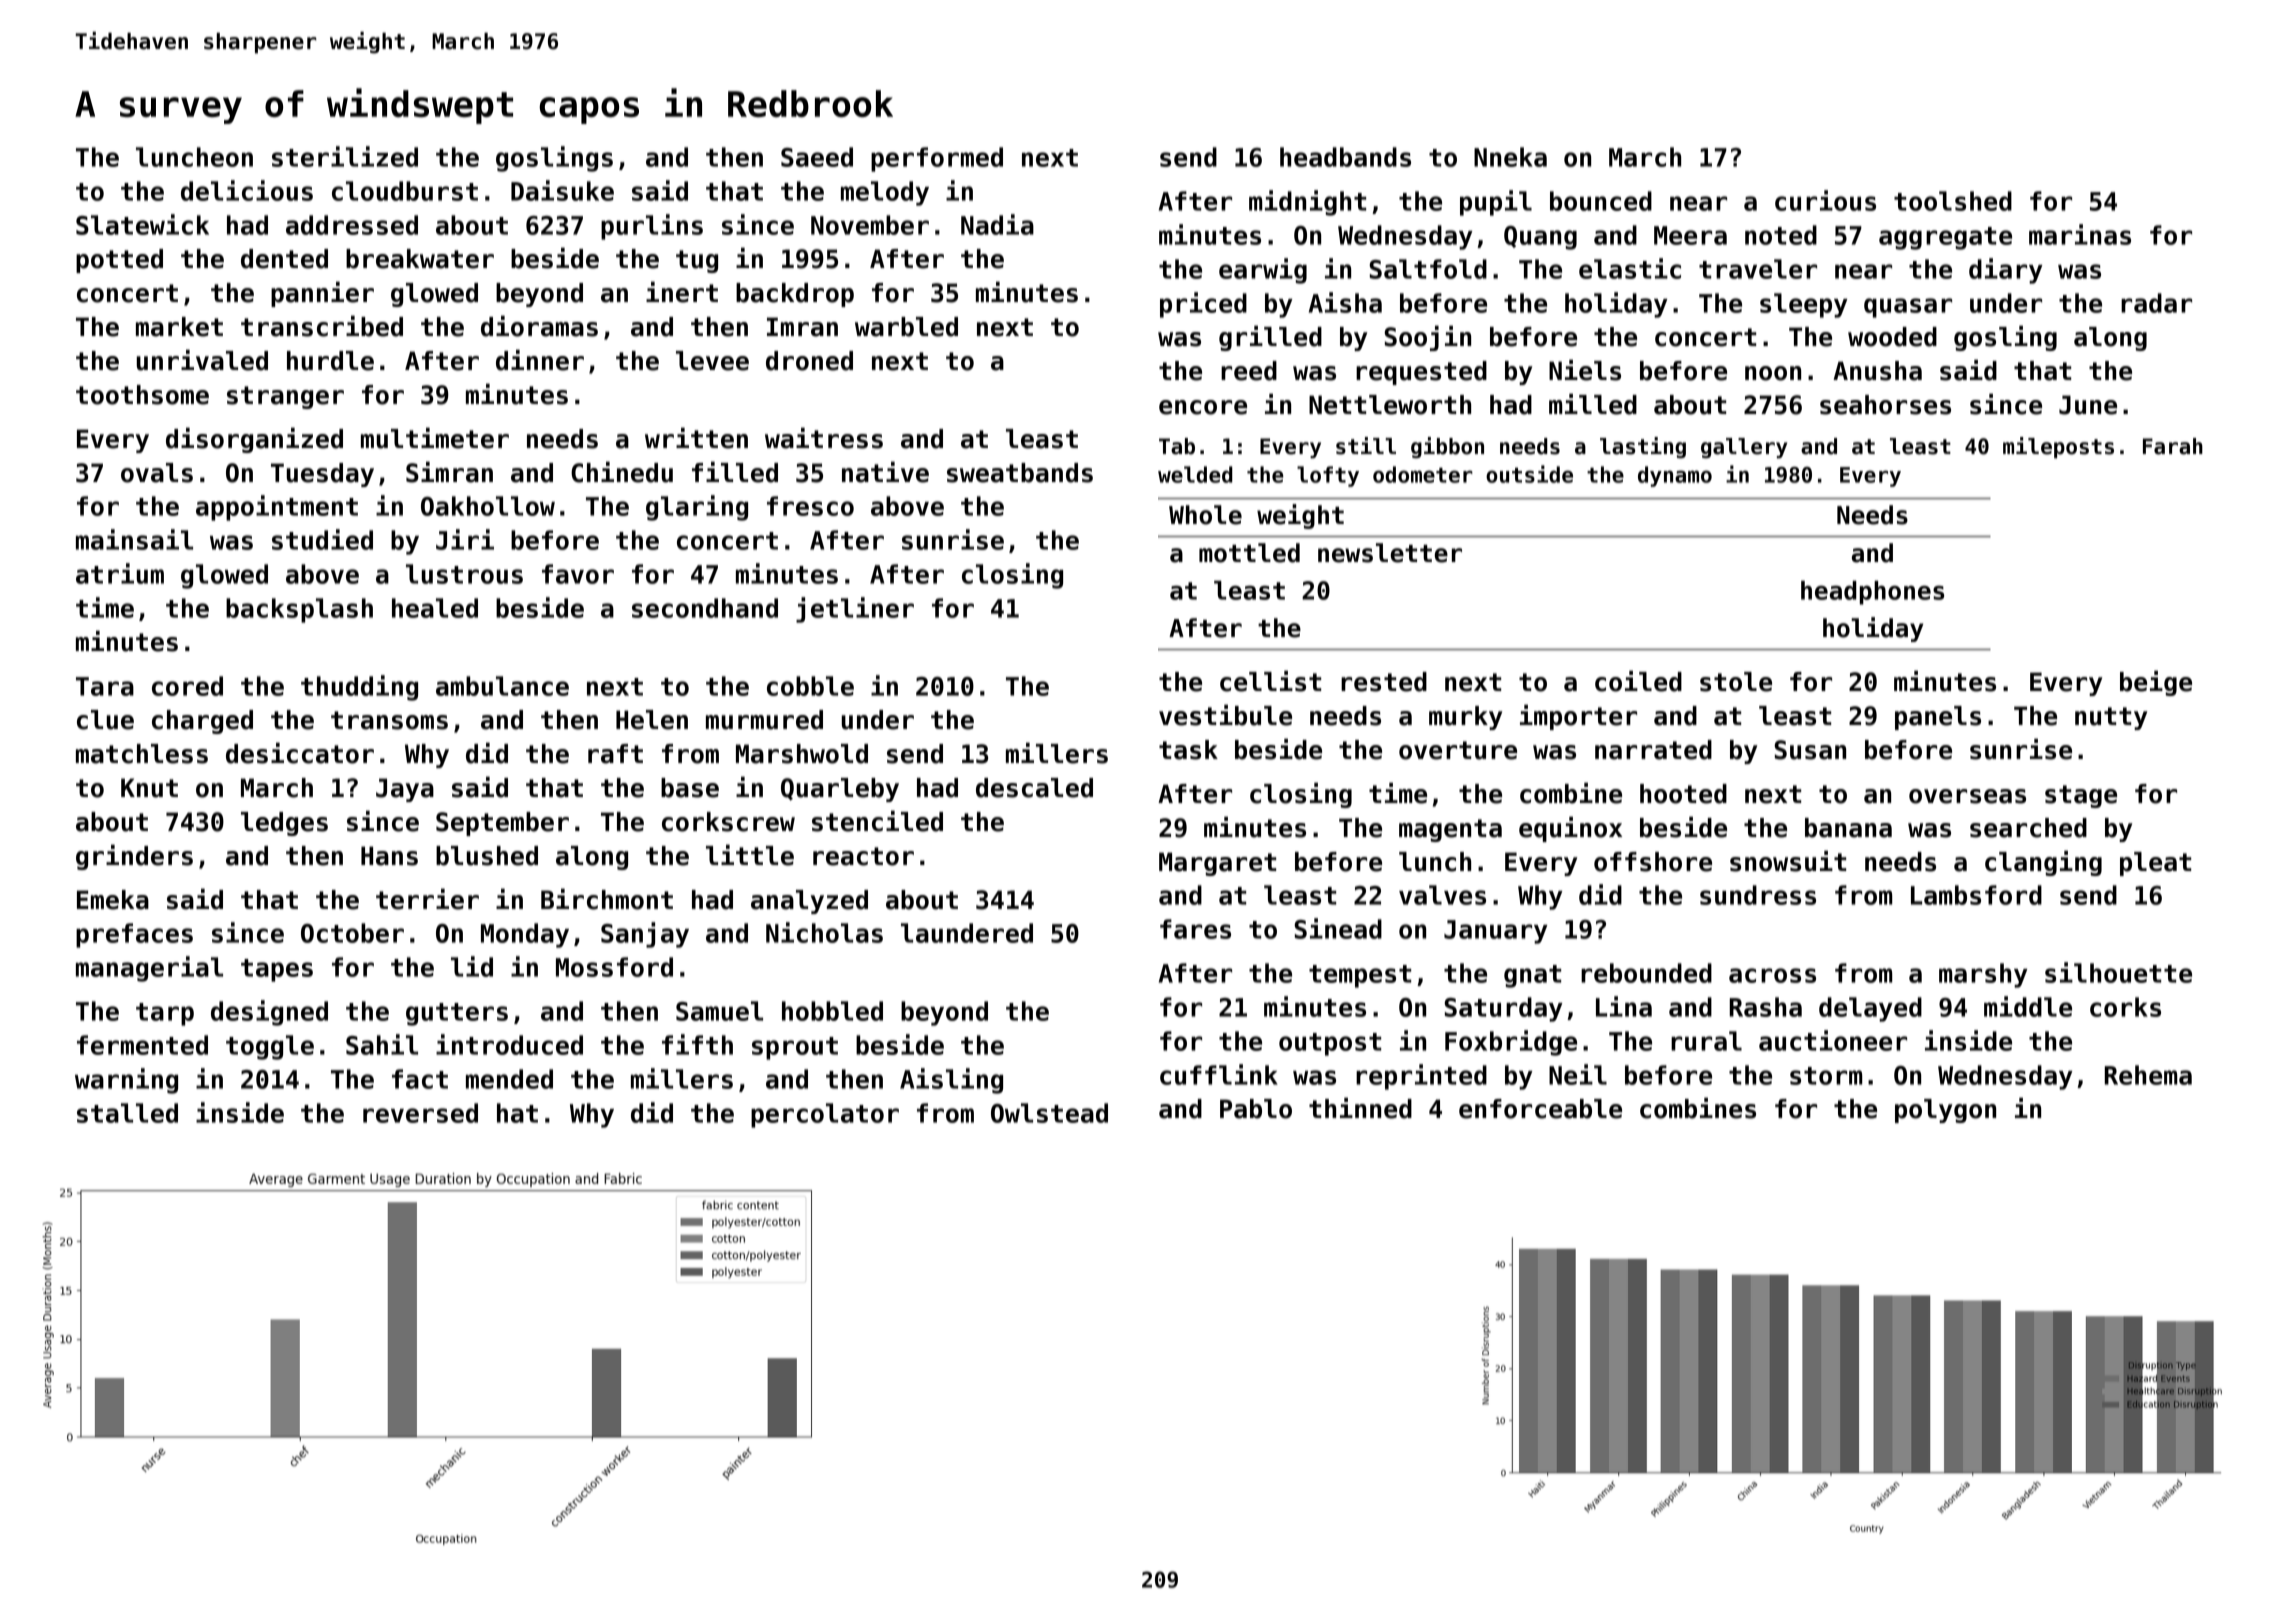 This screenshot has width=2282, height=1614. What do you see at coordinates (420, 259) in the screenshot?
I see `breakwater` at bounding box center [420, 259].
